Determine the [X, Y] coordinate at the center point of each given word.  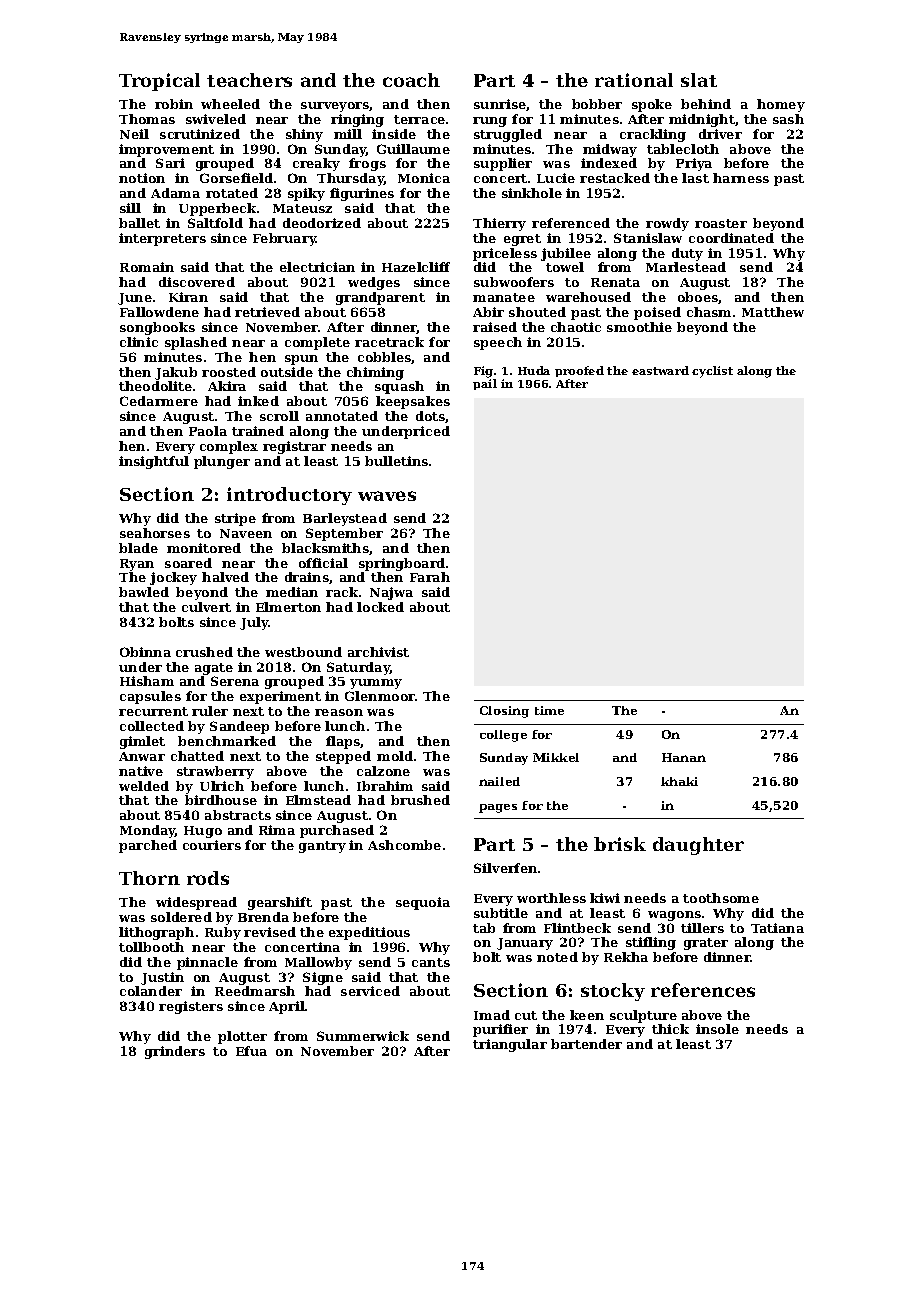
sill [130, 208]
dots [431, 417]
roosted [229, 372]
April [287, 1007]
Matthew [773, 312]
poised [657, 313]
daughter [698, 846]
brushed [420, 800]
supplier [503, 164]
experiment [280, 697]
